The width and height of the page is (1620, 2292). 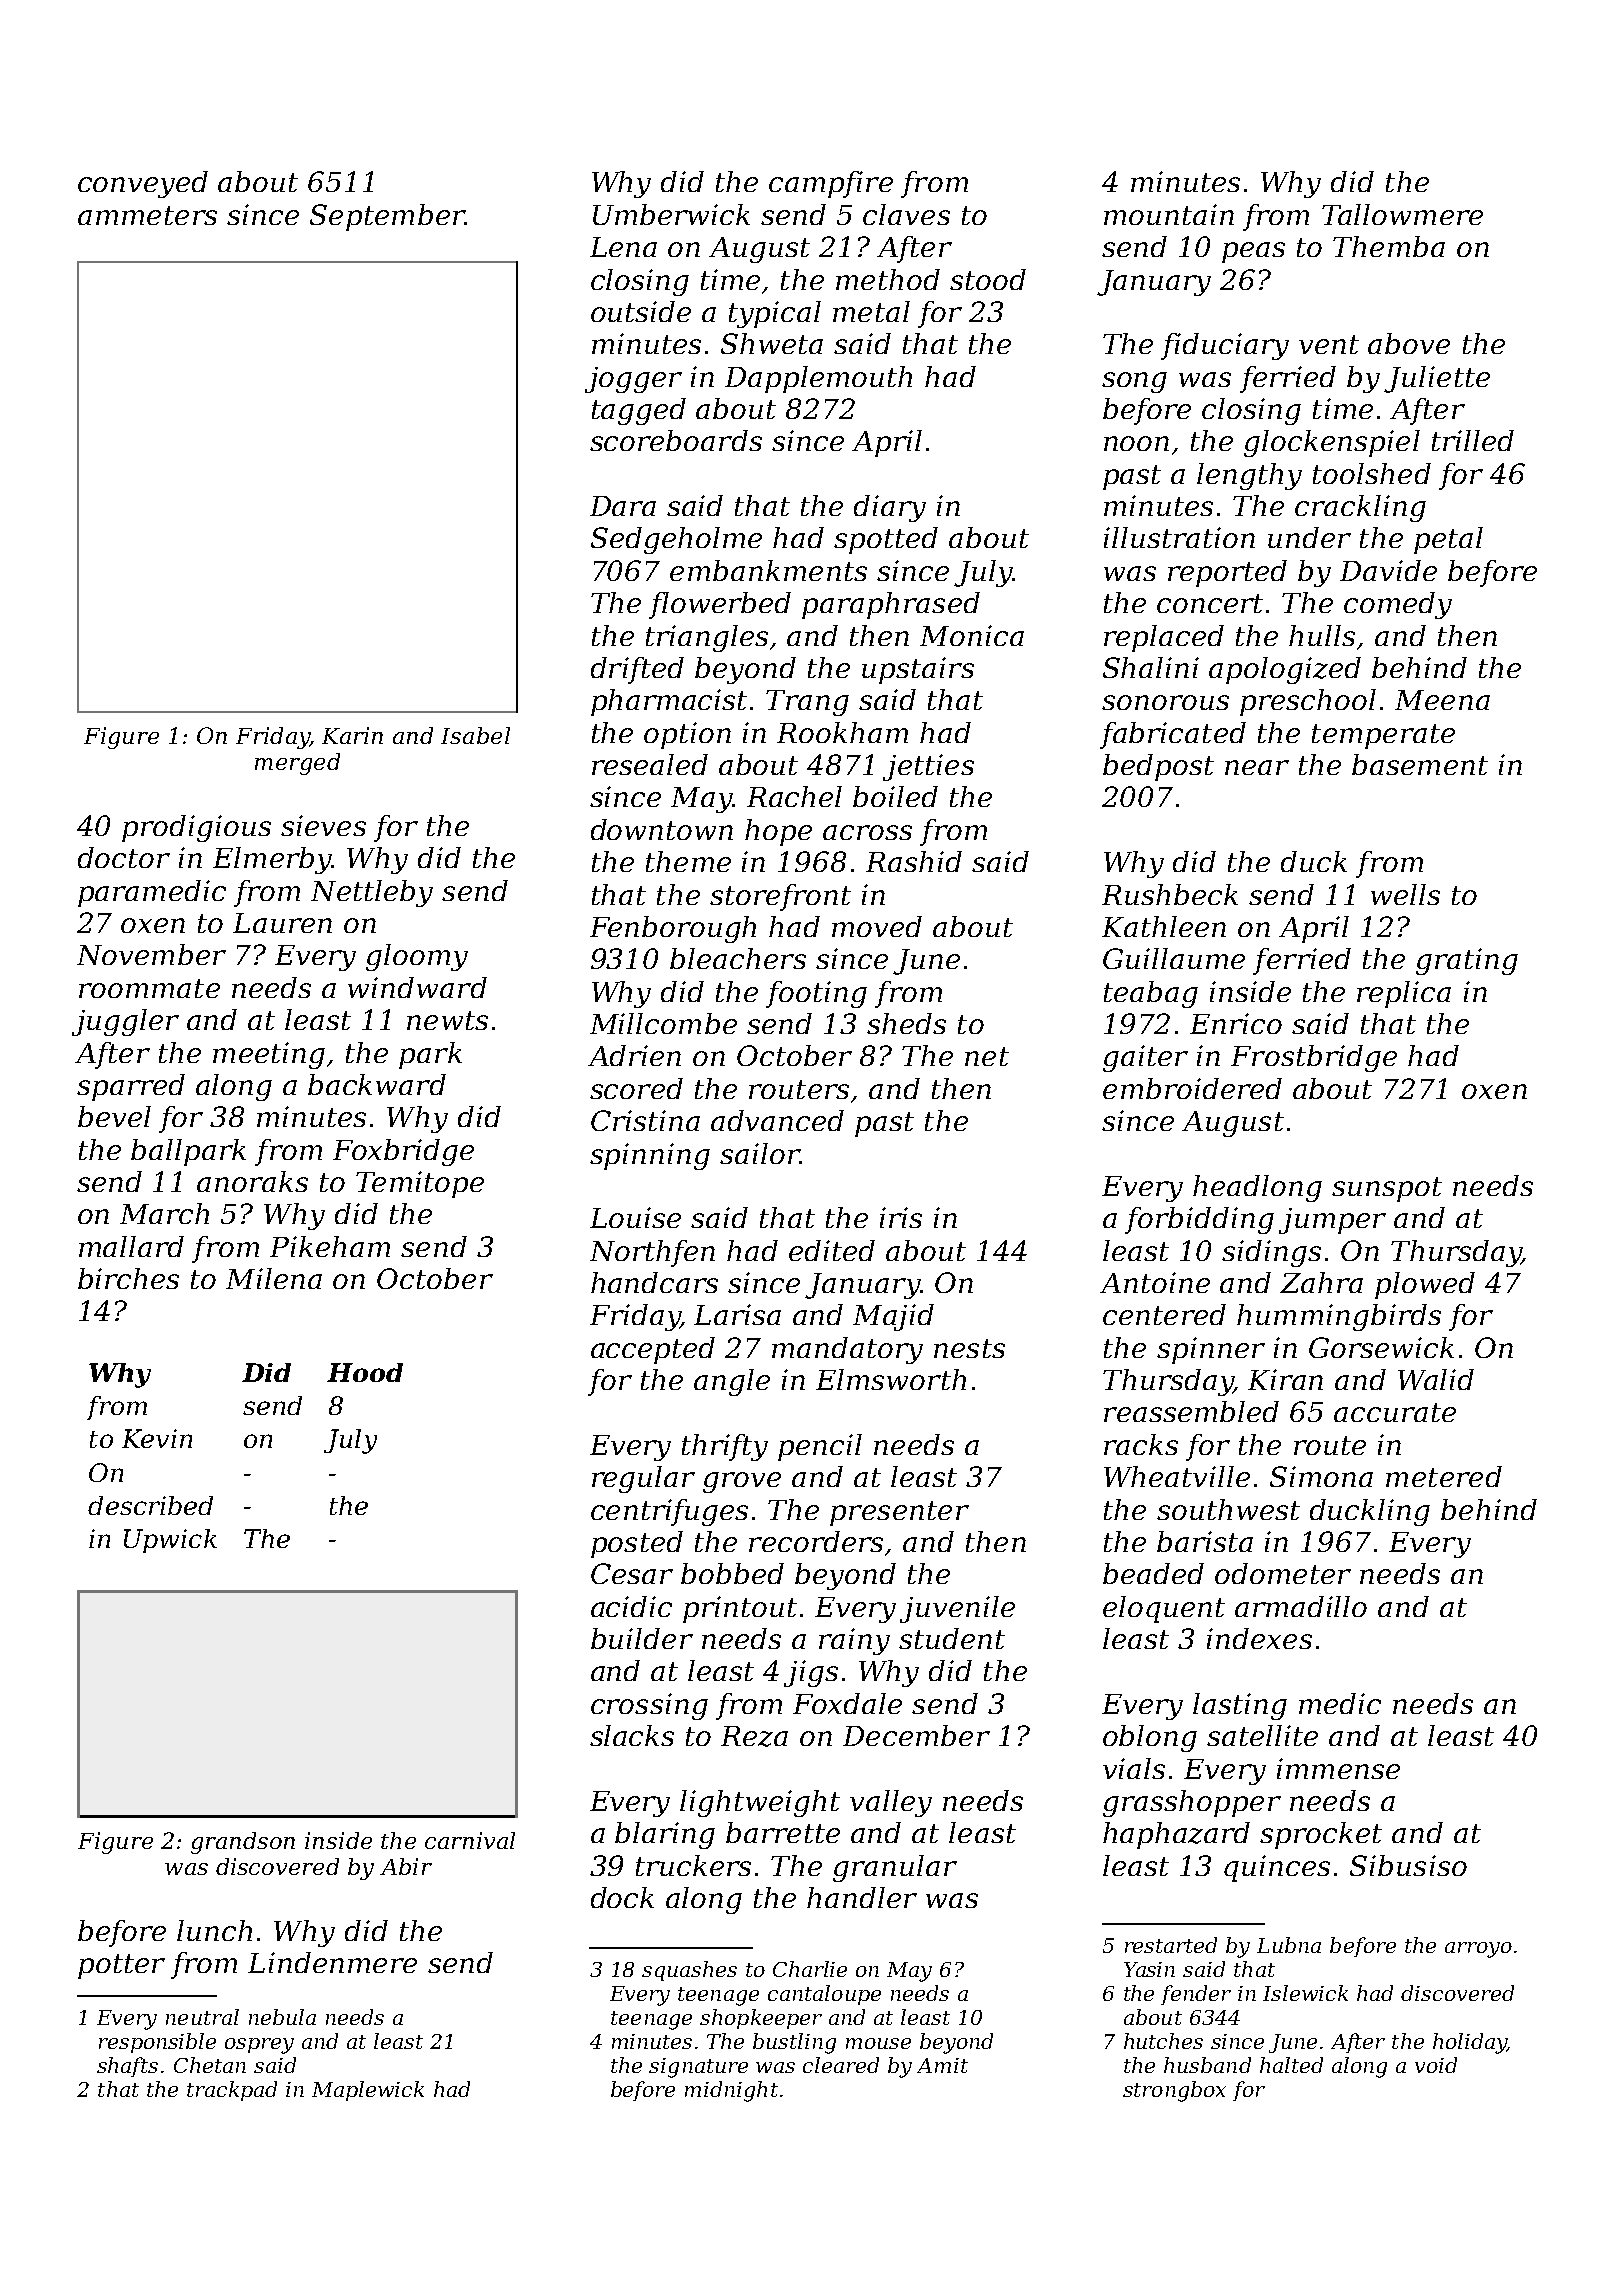 What do you see at coordinates (1395, 1412) in the page?
I see `accurate` at bounding box center [1395, 1412].
